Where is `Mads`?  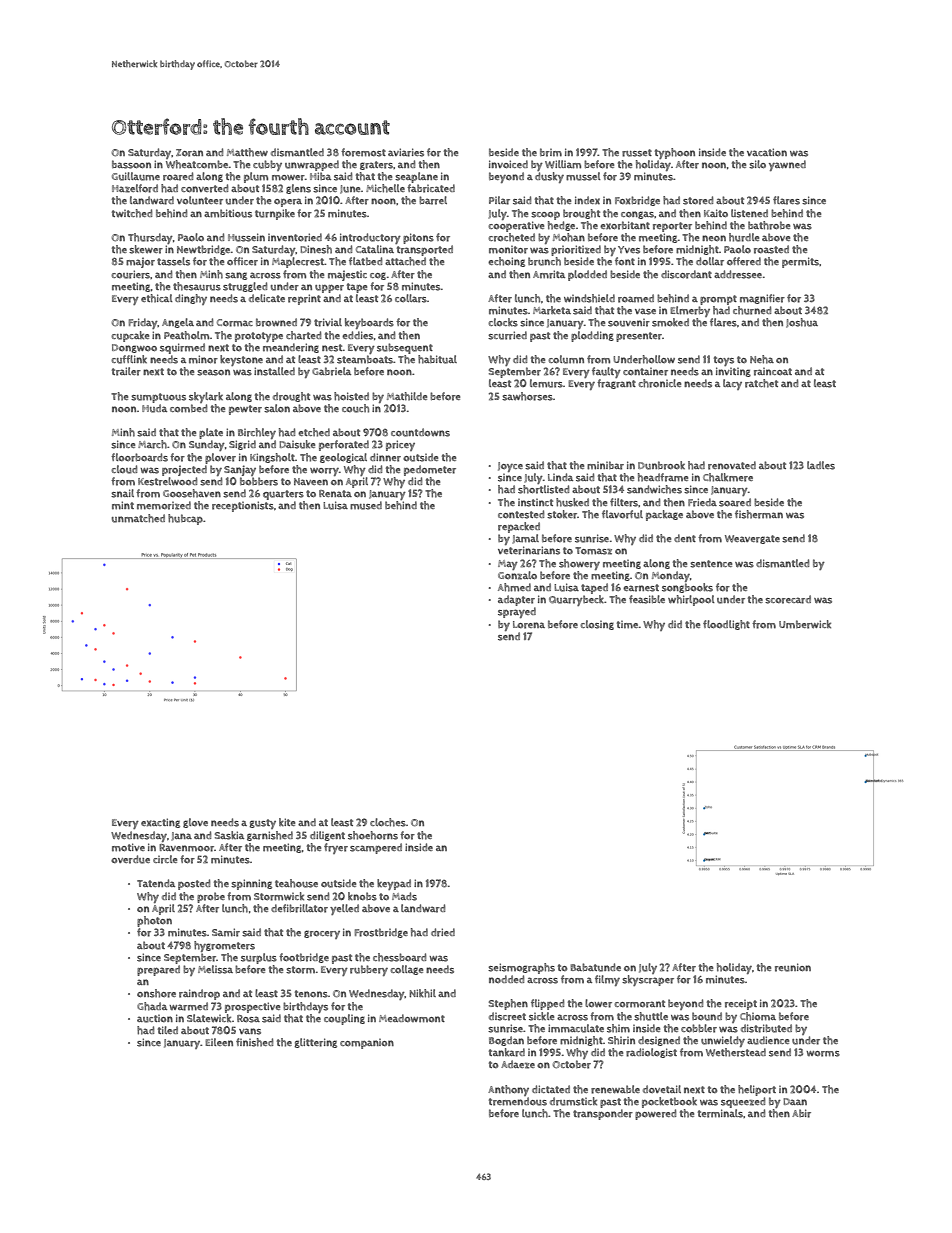 Mads is located at coordinates (404, 896).
